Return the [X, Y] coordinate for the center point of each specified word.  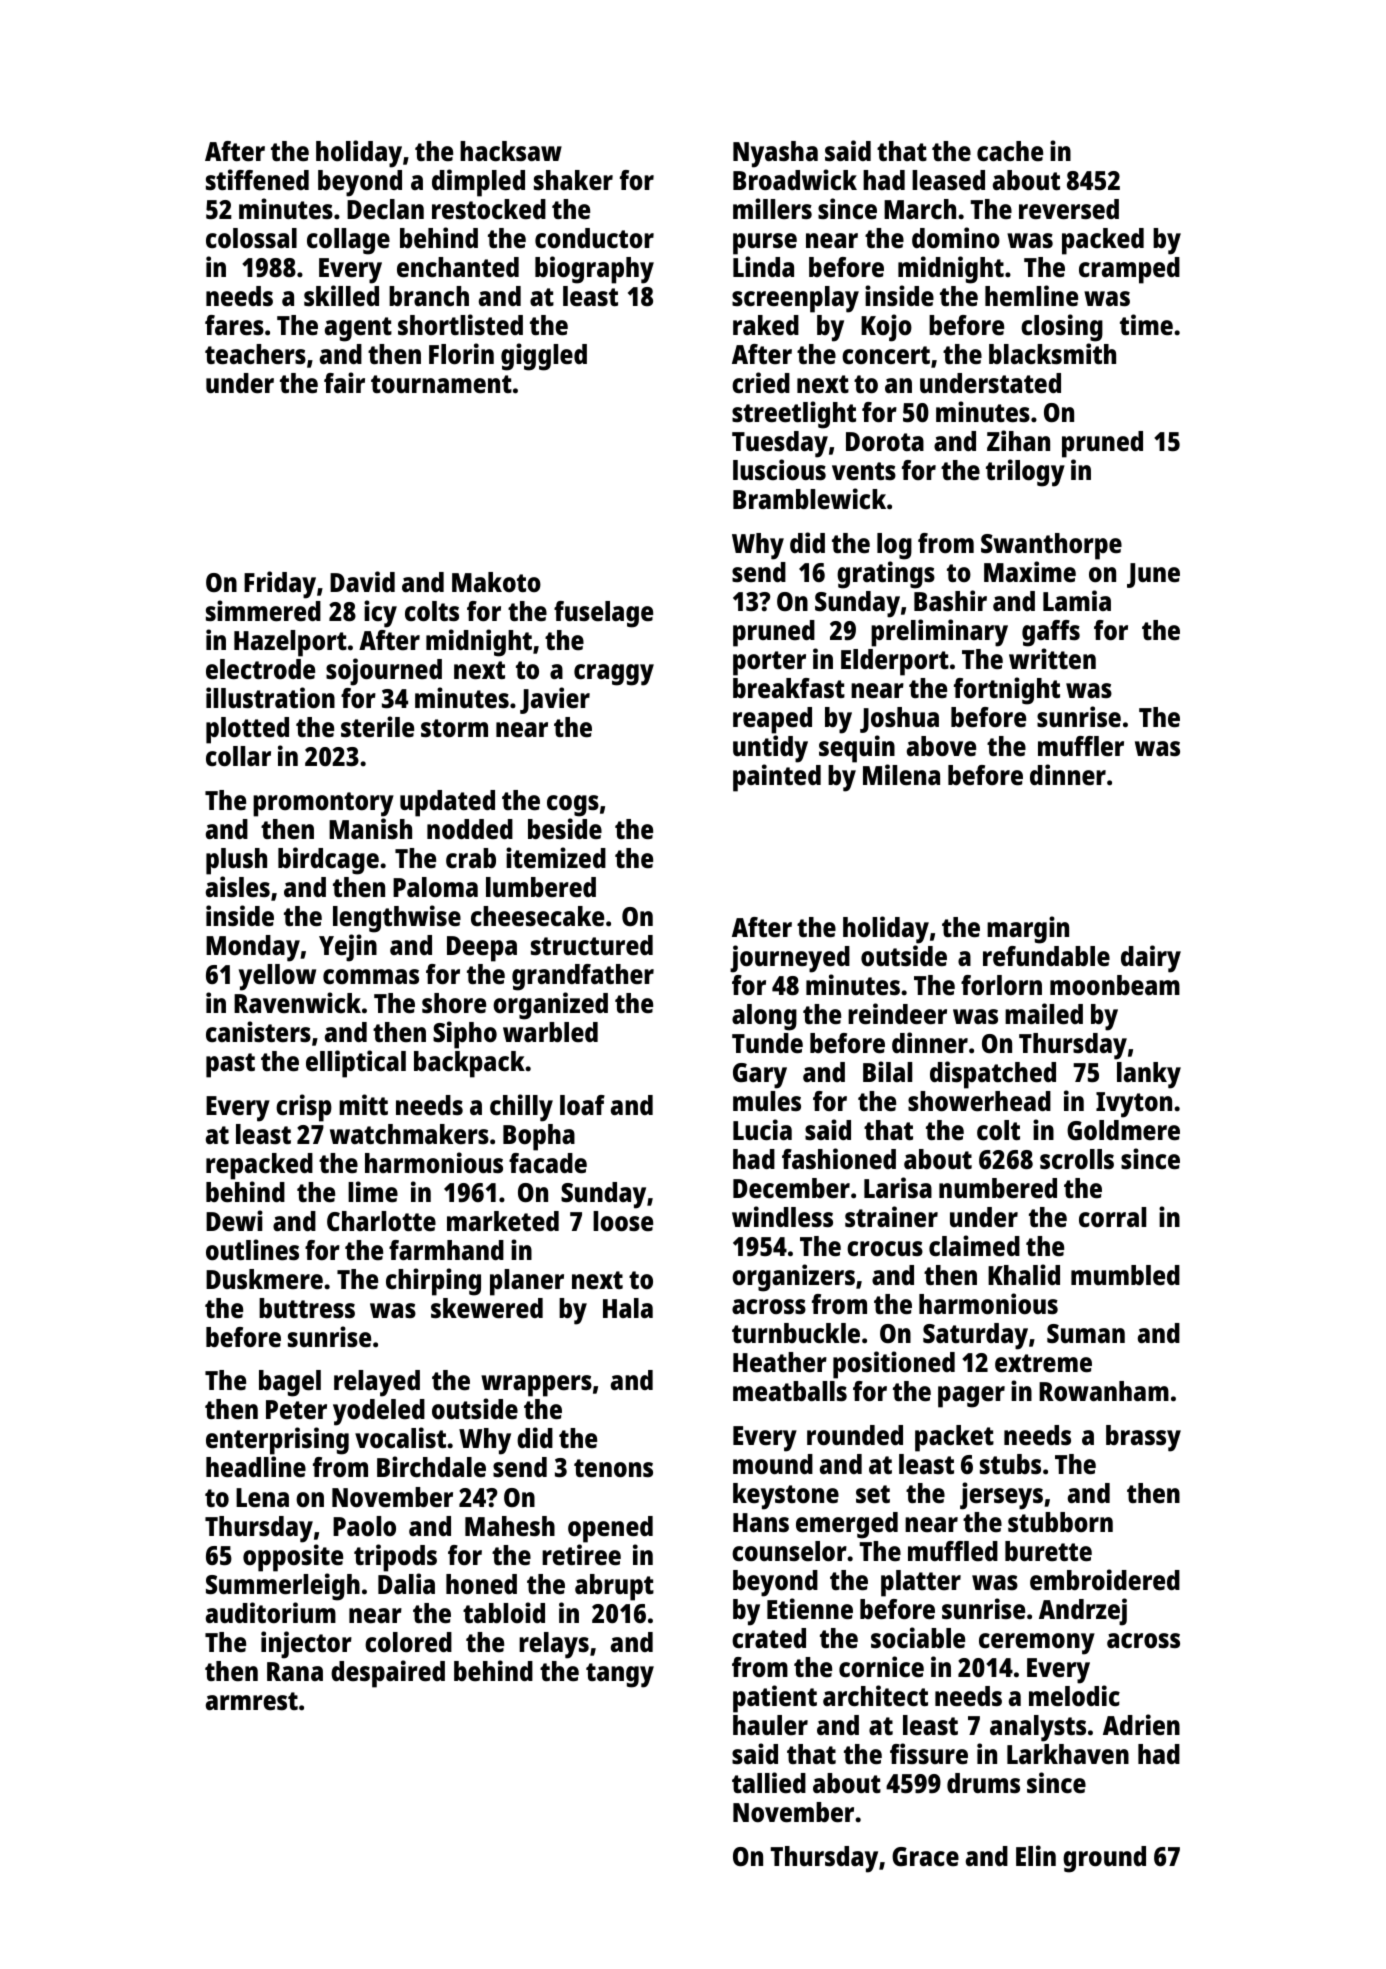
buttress [307, 1308]
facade [548, 1163]
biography [594, 270]
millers [772, 208]
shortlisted [460, 325]
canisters [258, 1031]
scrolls [1077, 1159]
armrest [252, 1701]
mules [767, 1101]
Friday [280, 585]
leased [948, 180]
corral [1112, 1217]
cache [1010, 151]
